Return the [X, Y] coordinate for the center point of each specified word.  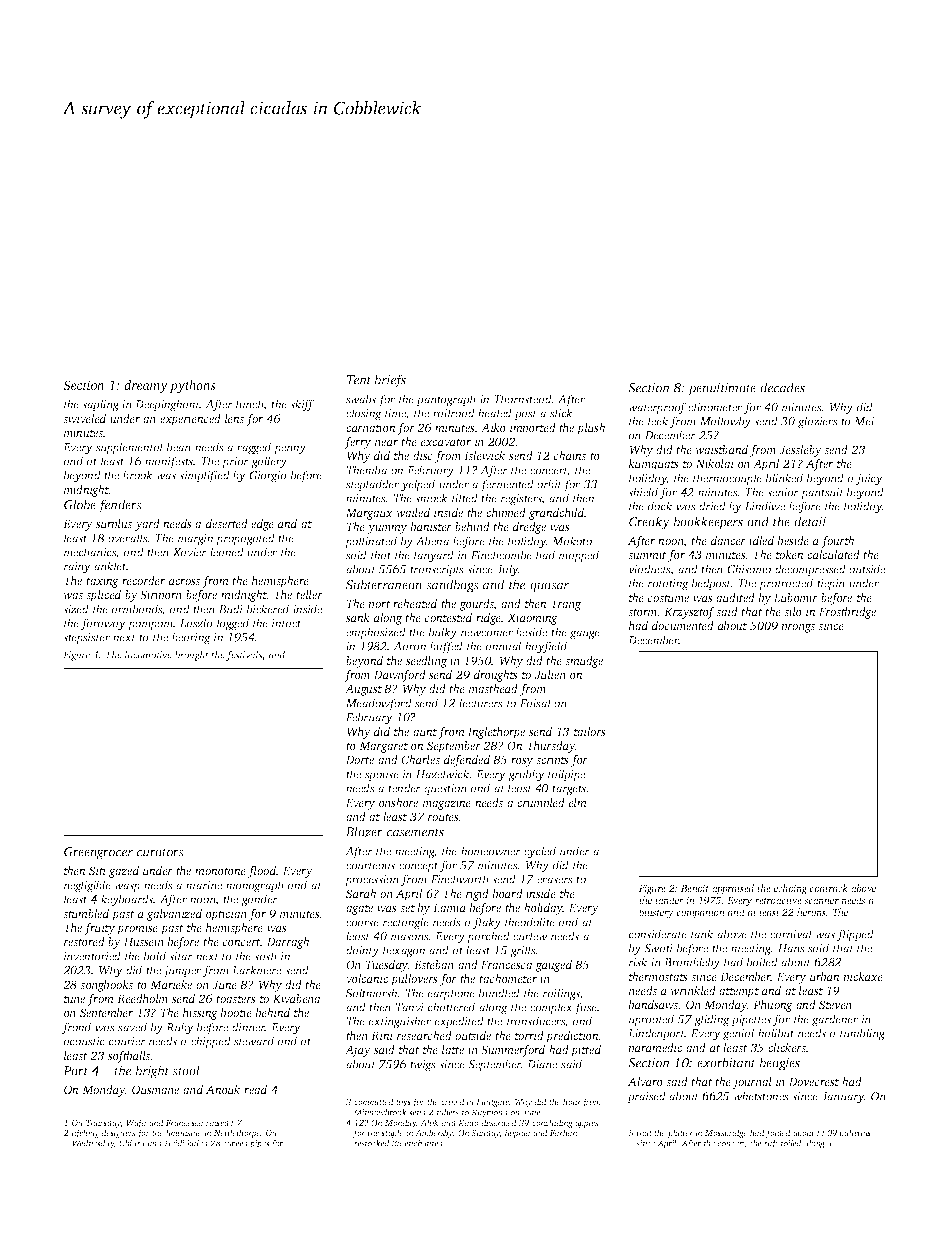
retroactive [778, 900]
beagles [780, 1064]
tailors [590, 731]
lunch [250, 405]
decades [782, 387]
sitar [181, 956]
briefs [390, 381]
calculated [833, 554]
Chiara [132, 1143]
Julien [550, 674]
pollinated [371, 542]
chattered [451, 1007]
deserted [227, 523]
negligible [87, 886]
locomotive [148, 654]
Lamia [449, 907]
